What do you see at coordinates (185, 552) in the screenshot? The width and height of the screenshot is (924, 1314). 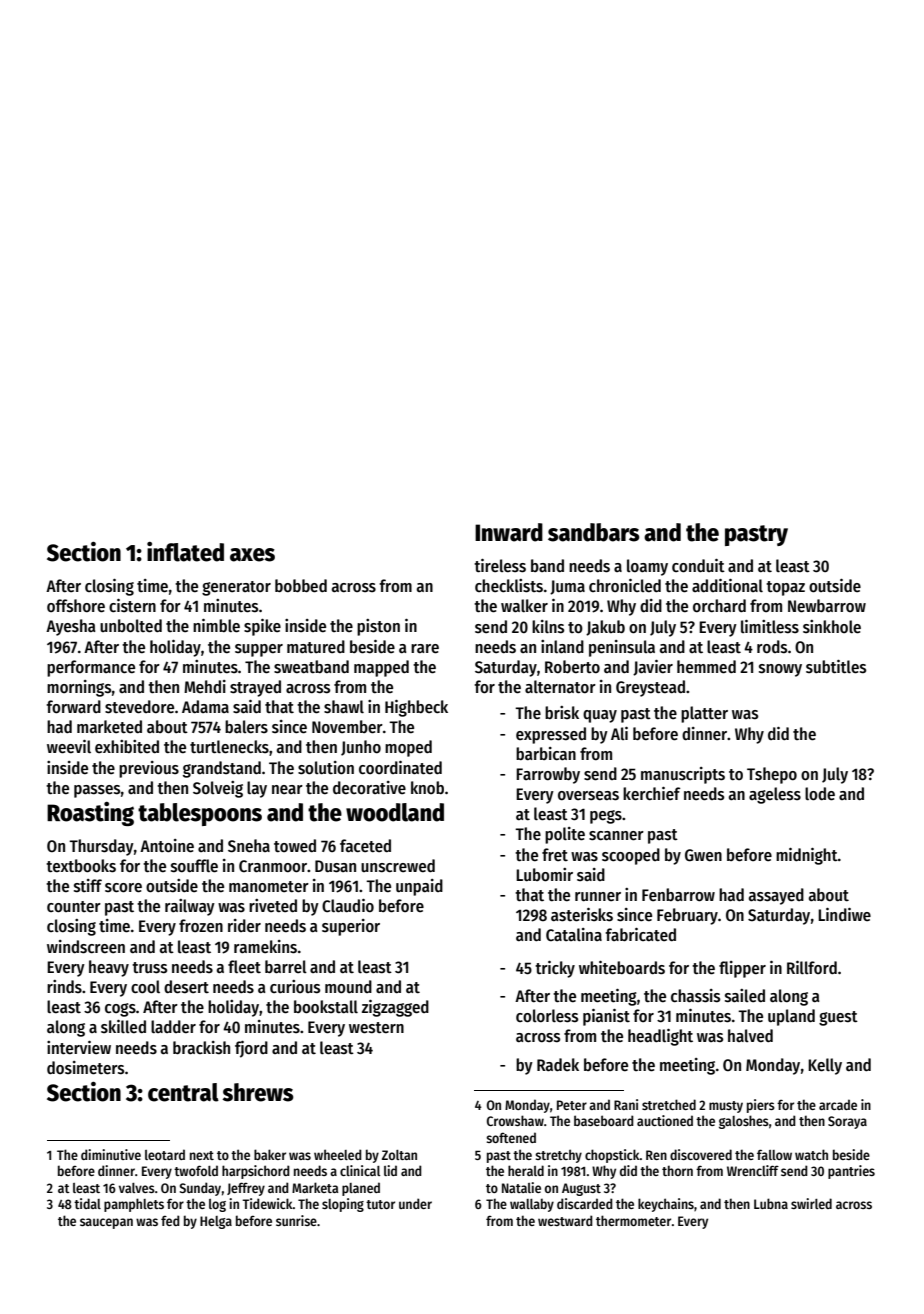 I see `inflated` at bounding box center [185, 552].
